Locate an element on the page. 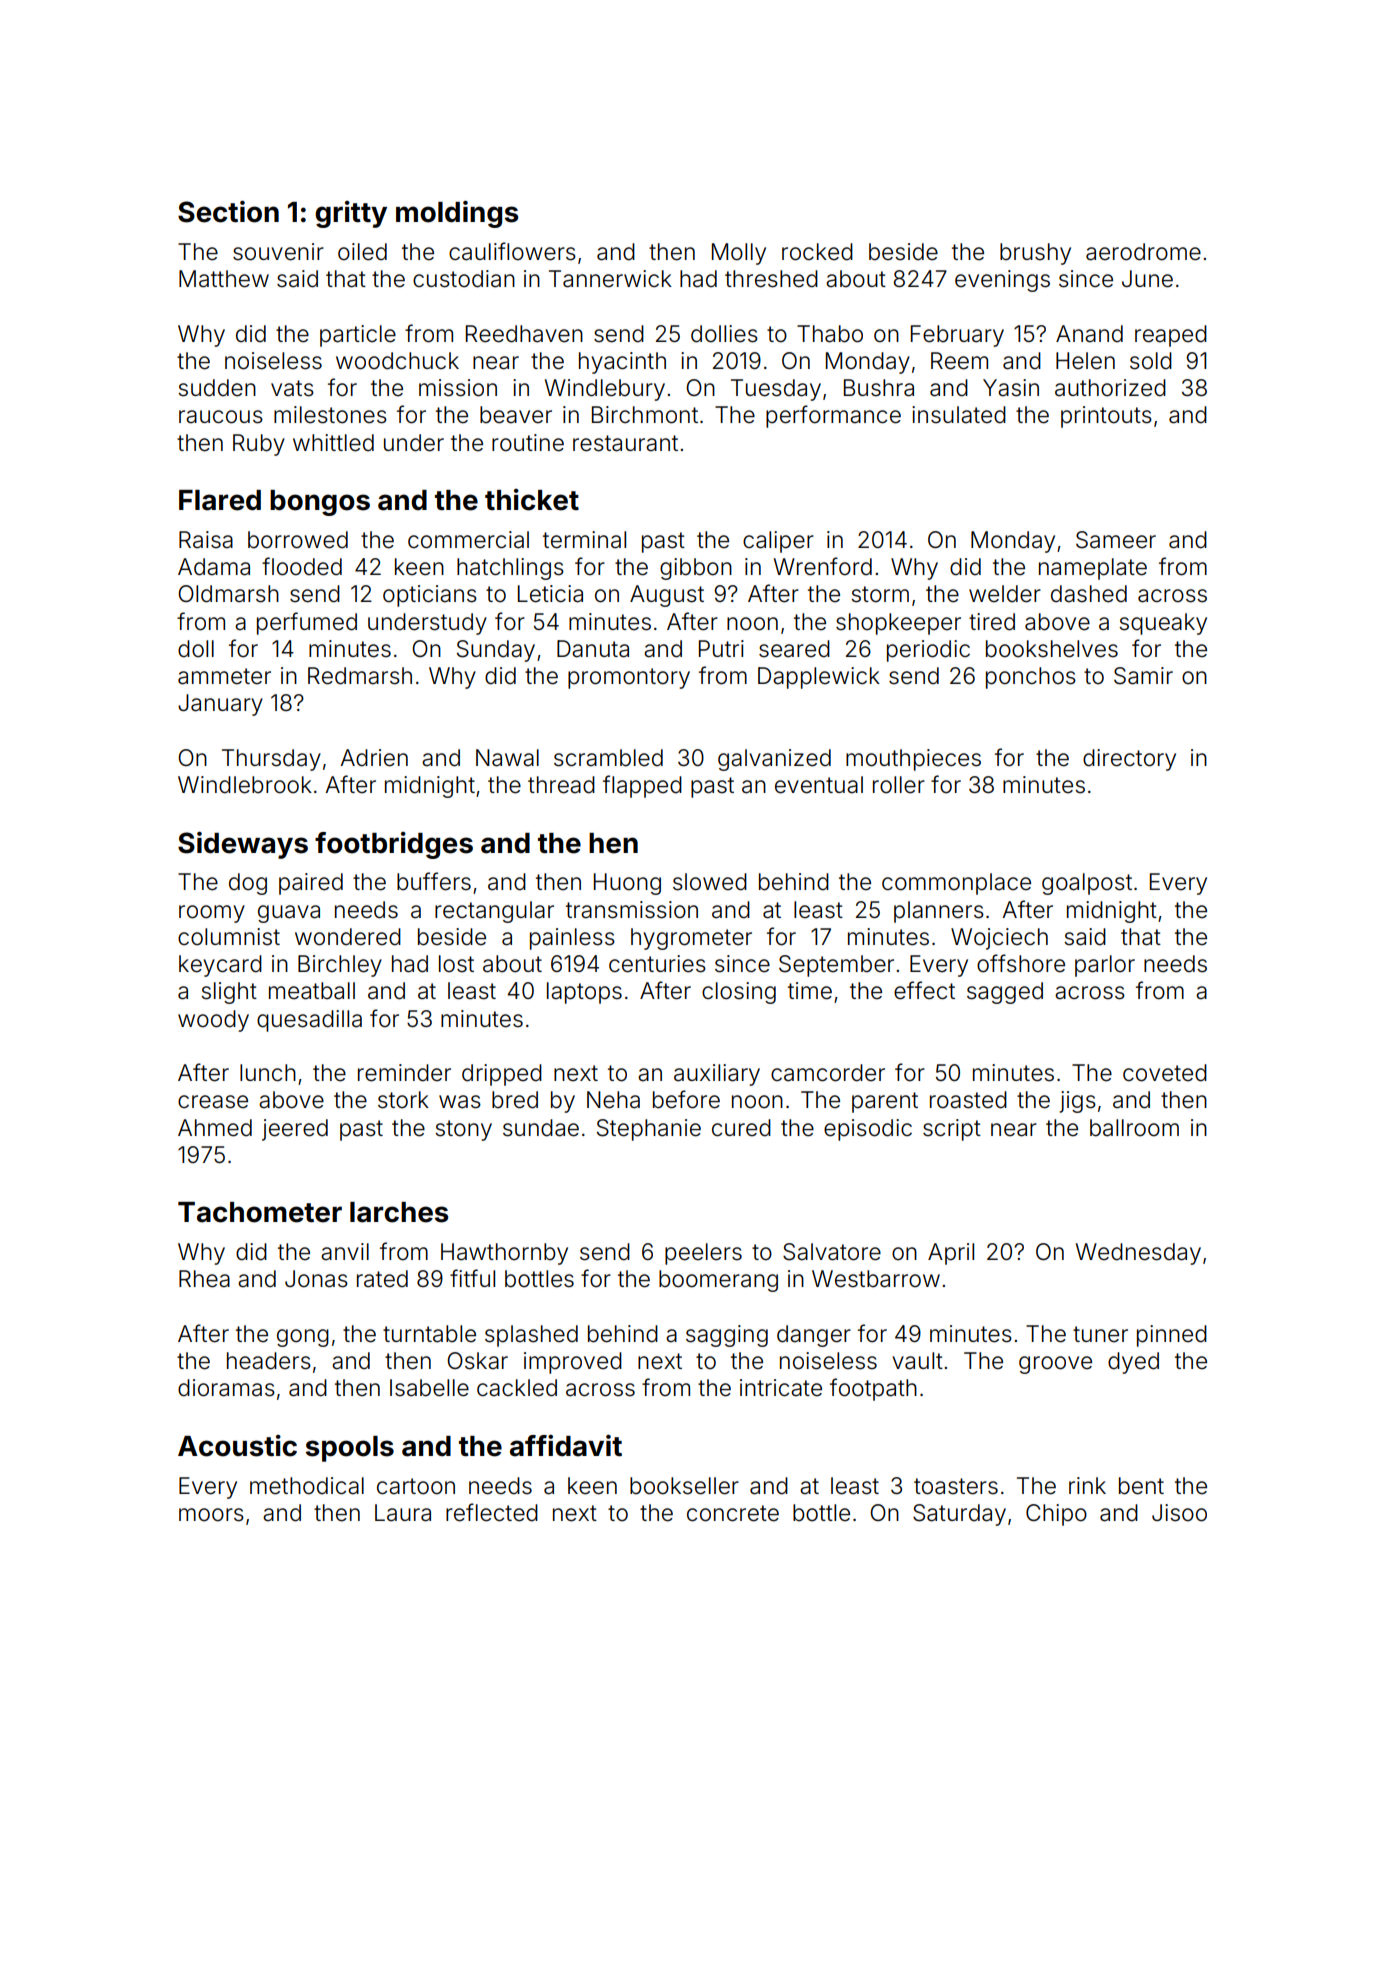  keycard is located at coordinates (220, 966).
